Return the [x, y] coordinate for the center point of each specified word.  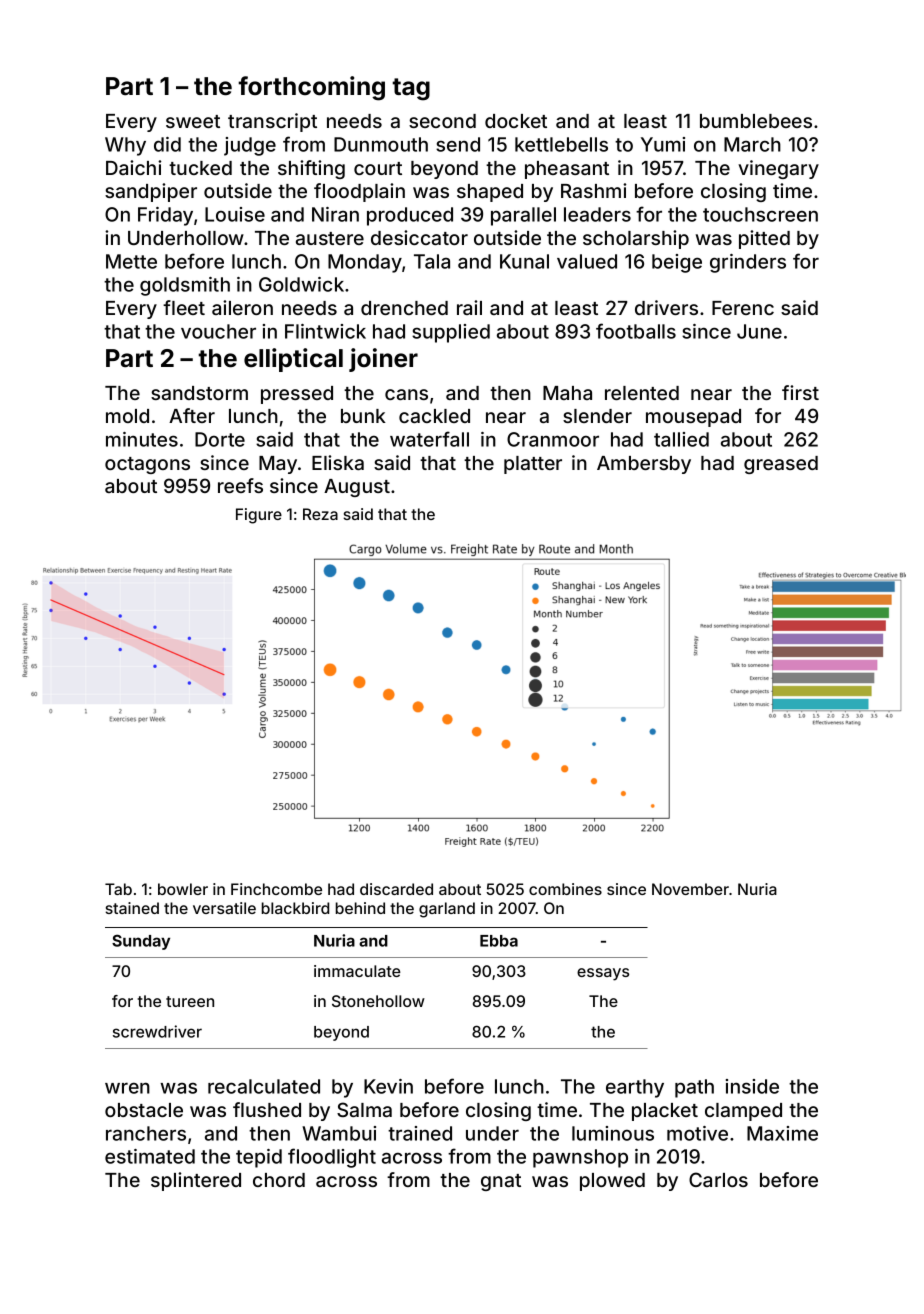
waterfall [429, 439]
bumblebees [756, 121]
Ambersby [644, 465]
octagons [147, 465]
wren [127, 1088]
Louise [235, 214]
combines [565, 889]
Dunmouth [381, 144]
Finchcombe [276, 889]
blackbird [295, 908]
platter [533, 465]
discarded [396, 889]
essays [603, 974]
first [800, 392]
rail [469, 307]
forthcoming [311, 88]
